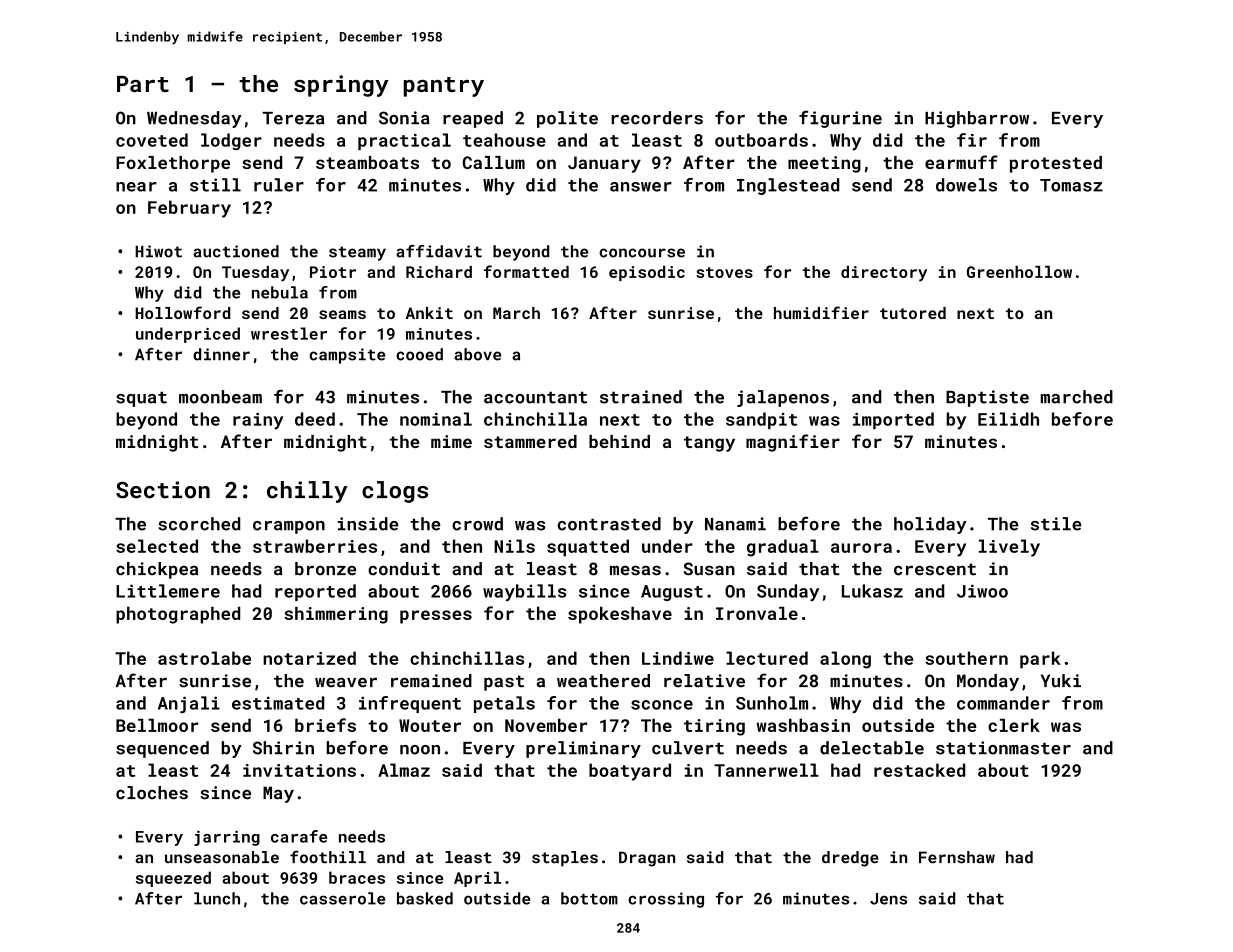 The width and height of the screenshot is (1233, 952). What do you see at coordinates (439, 251) in the screenshot?
I see `affidavit` at bounding box center [439, 251].
